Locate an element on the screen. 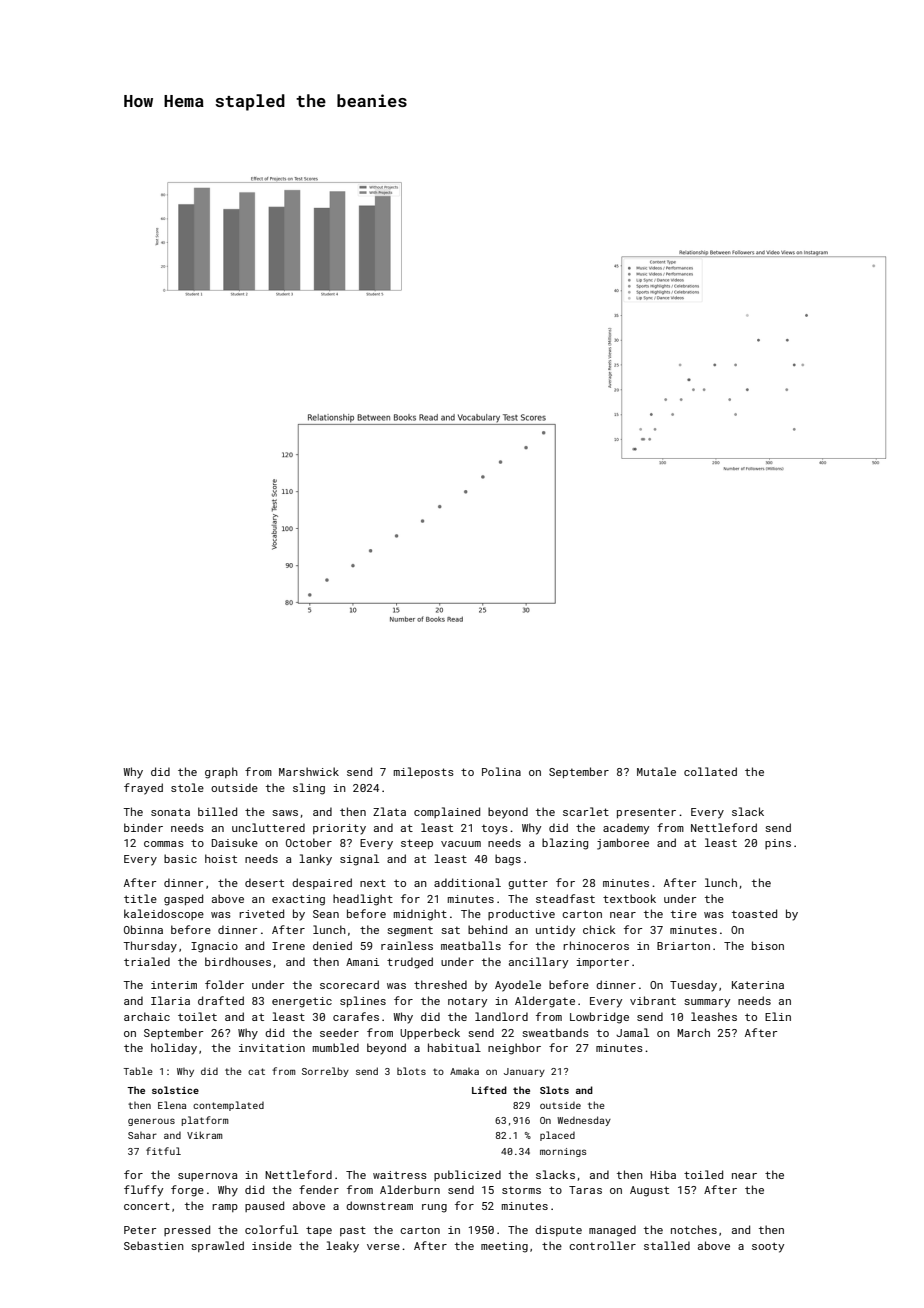 This screenshot has width=924, height=1308. Vikram is located at coordinates (205, 1135).
